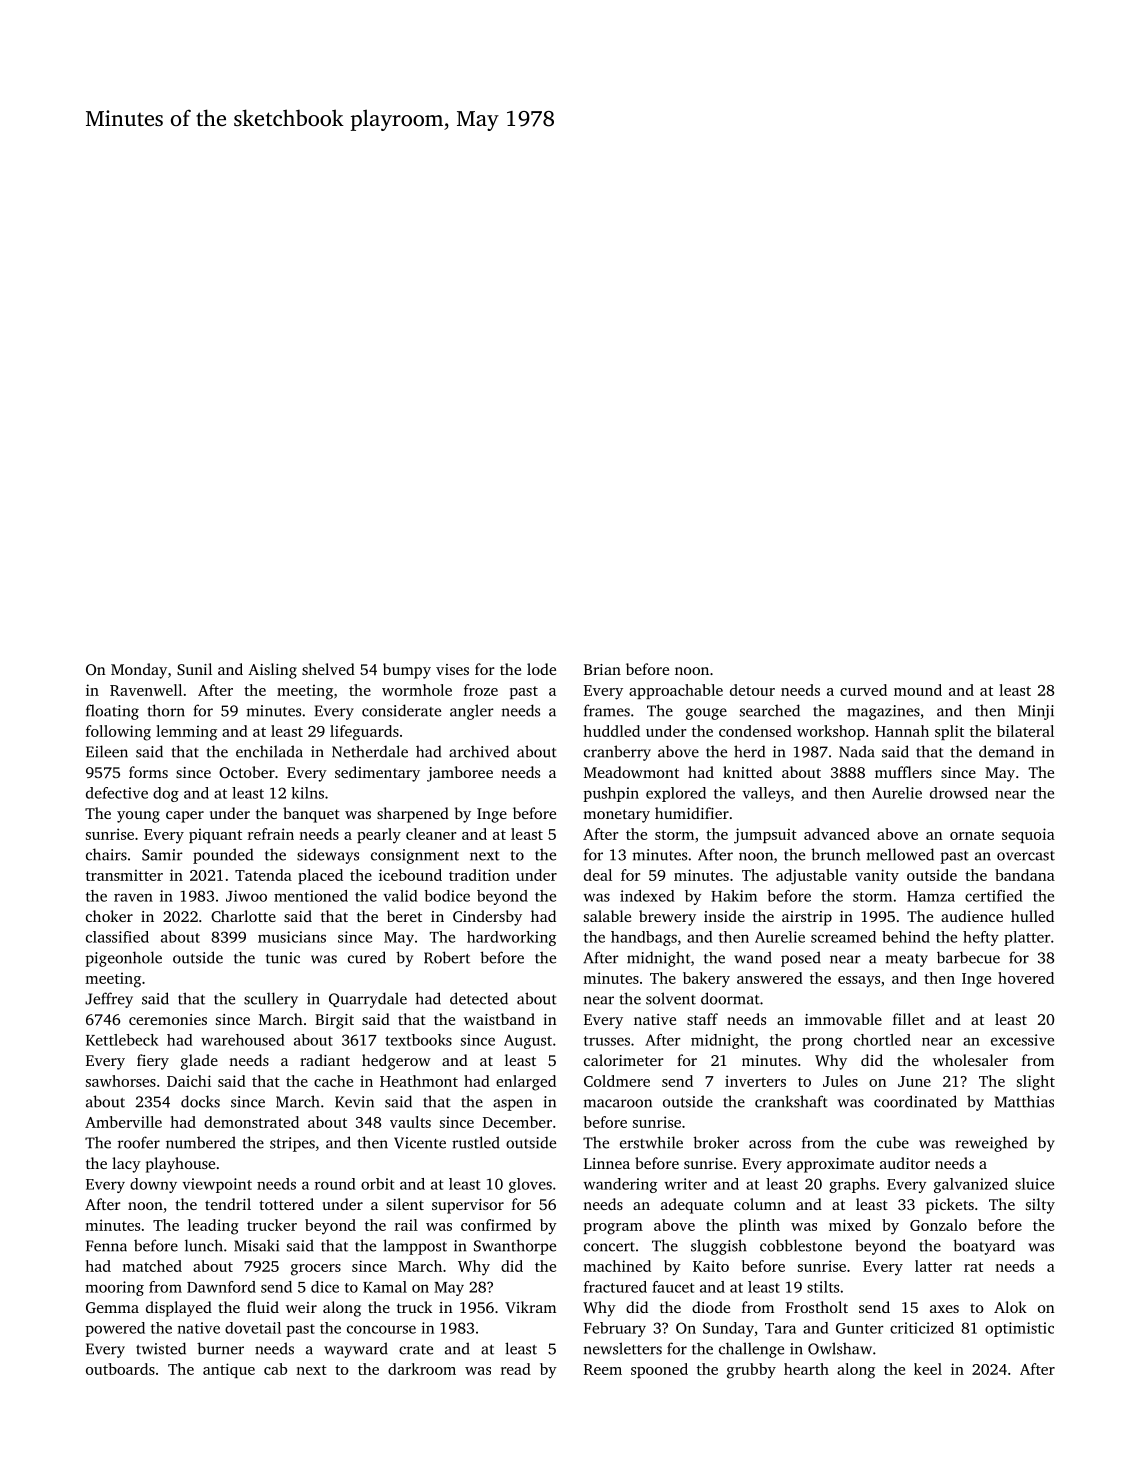 The height and width of the screenshot is (1475, 1140). I want to click on outboards, so click(120, 1369).
